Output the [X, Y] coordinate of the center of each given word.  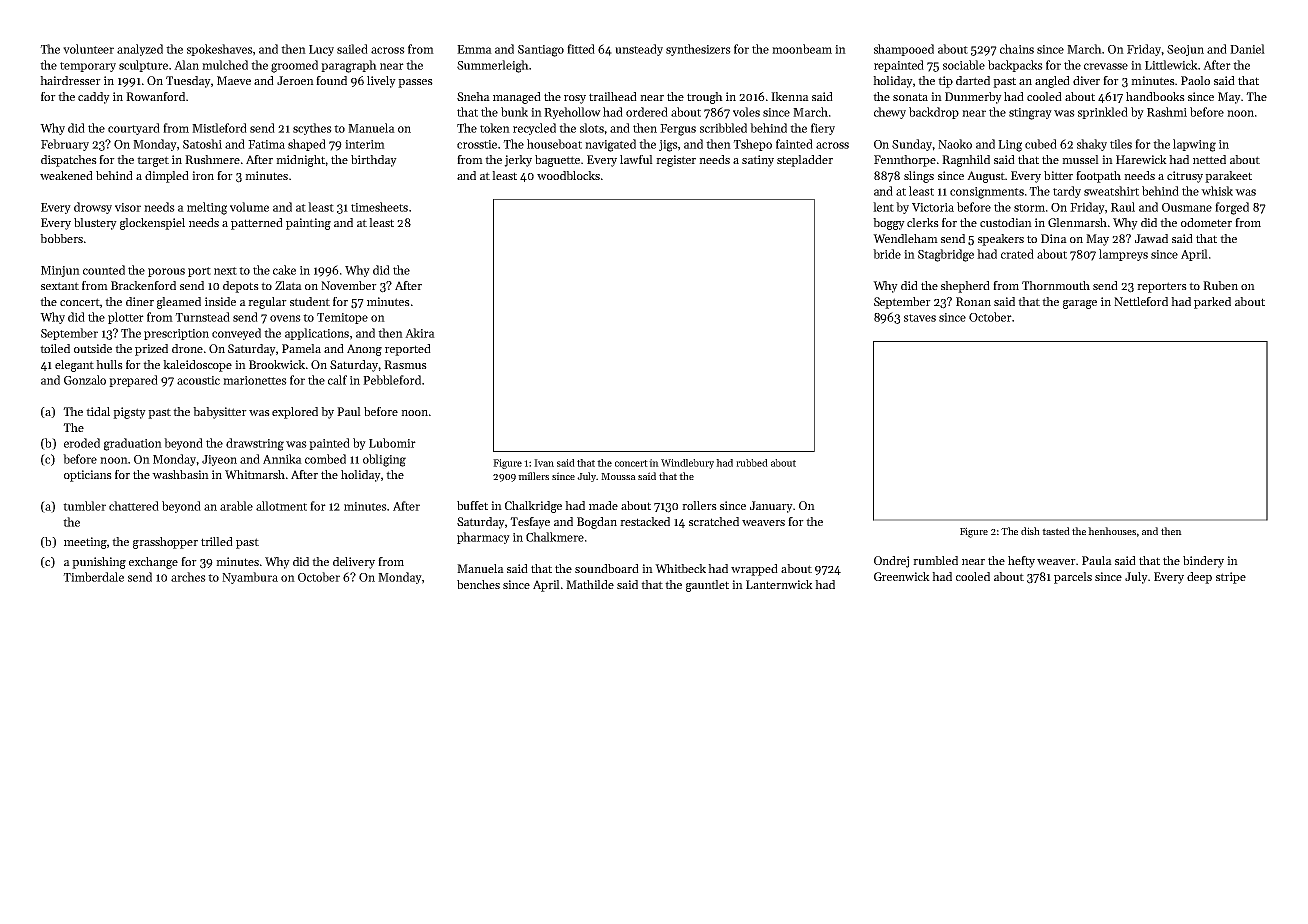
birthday [374, 161]
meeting [85, 543]
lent [883, 207]
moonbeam [802, 49]
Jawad [1151, 238]
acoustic [198, 380]
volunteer [88, 49]
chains [1017, 49]
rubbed [752, 463]
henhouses [1112, 531]
